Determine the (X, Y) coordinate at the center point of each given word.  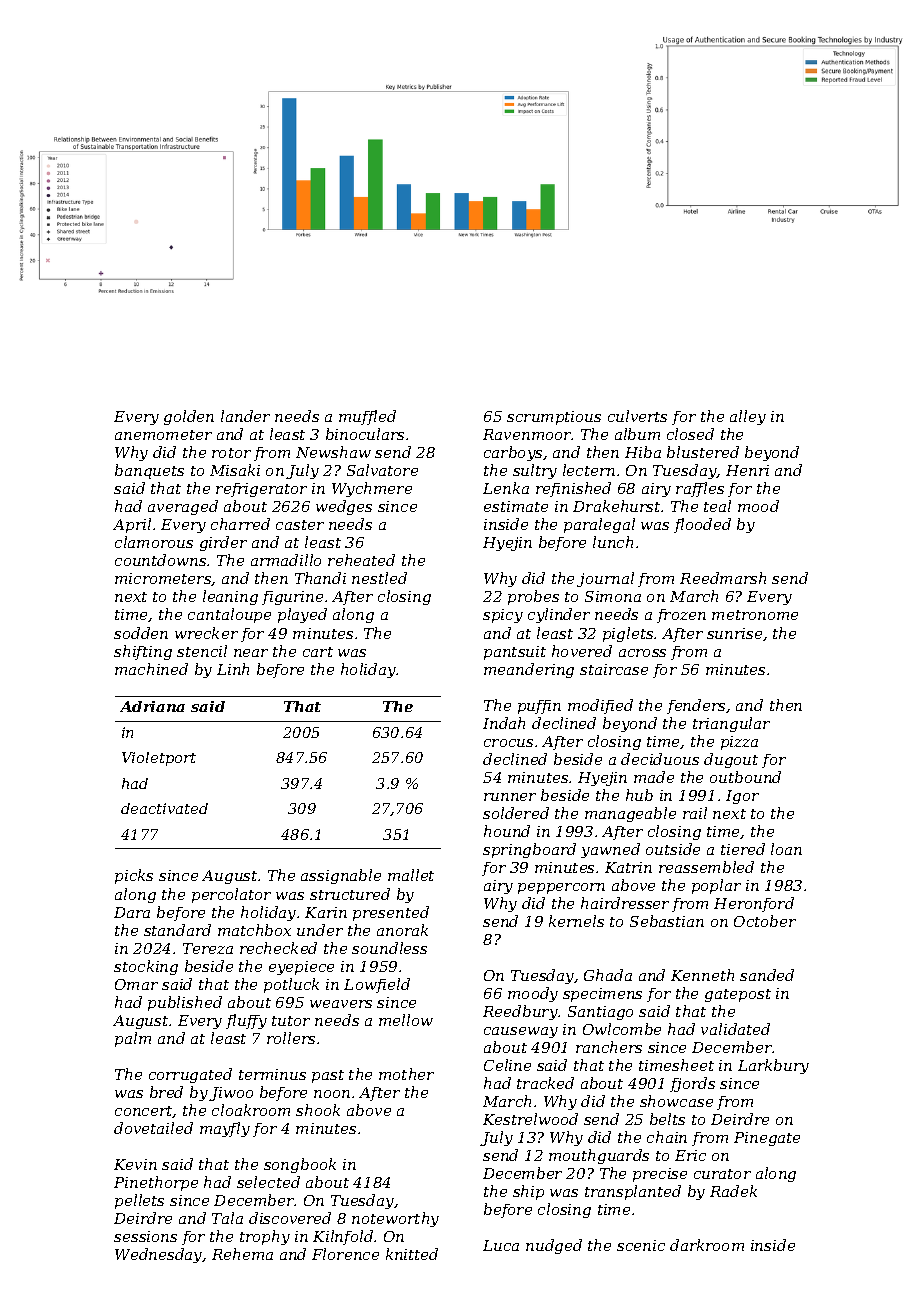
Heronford (754, 904)
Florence (345, 1254)
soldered (516, 813)
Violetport (159, 759)
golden (189, 417)
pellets (139, 1201)
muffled (367, 417)
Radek (733, 1191)
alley (748, 417)
